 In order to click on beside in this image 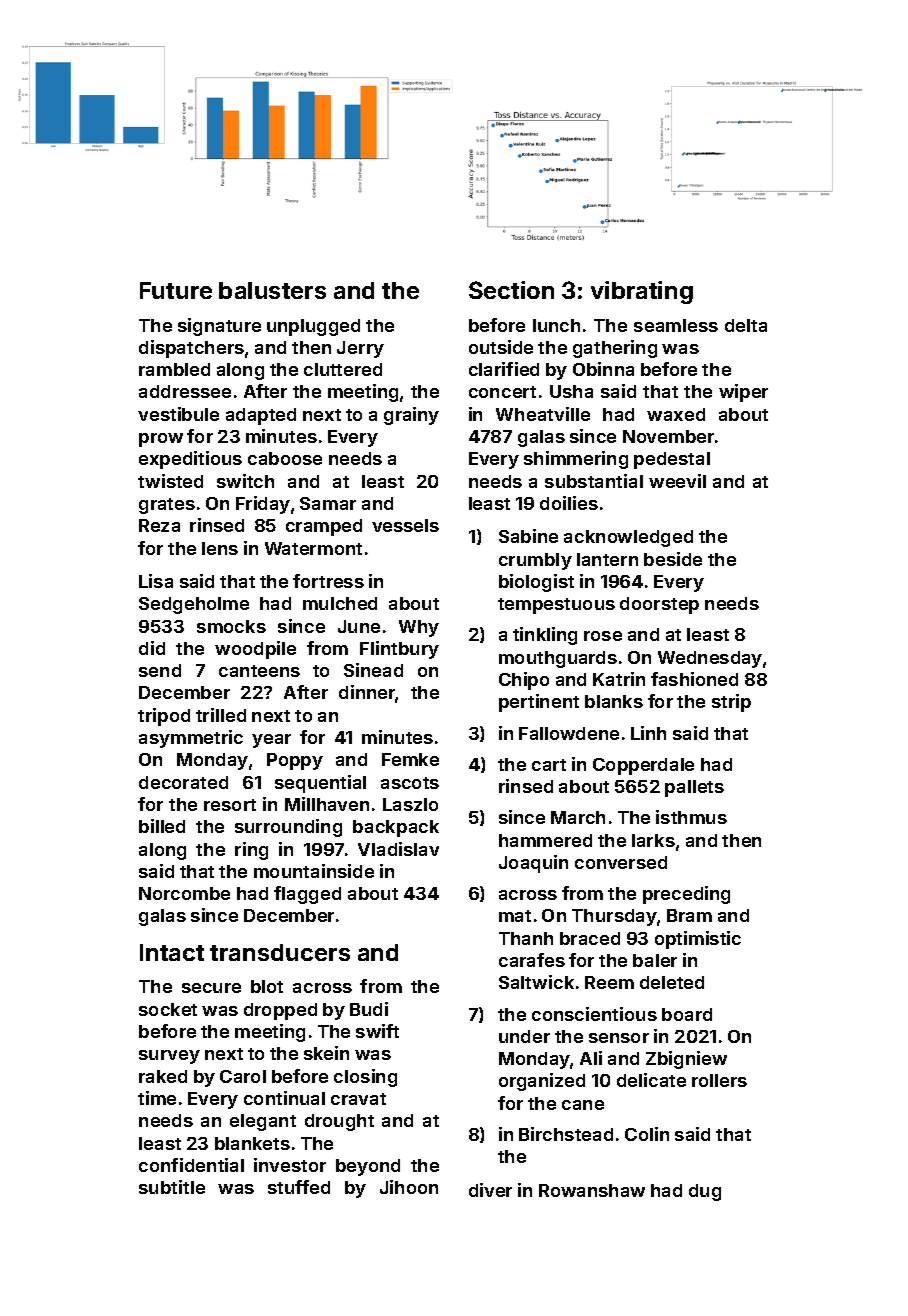, I will do `click(673, 559)`.
